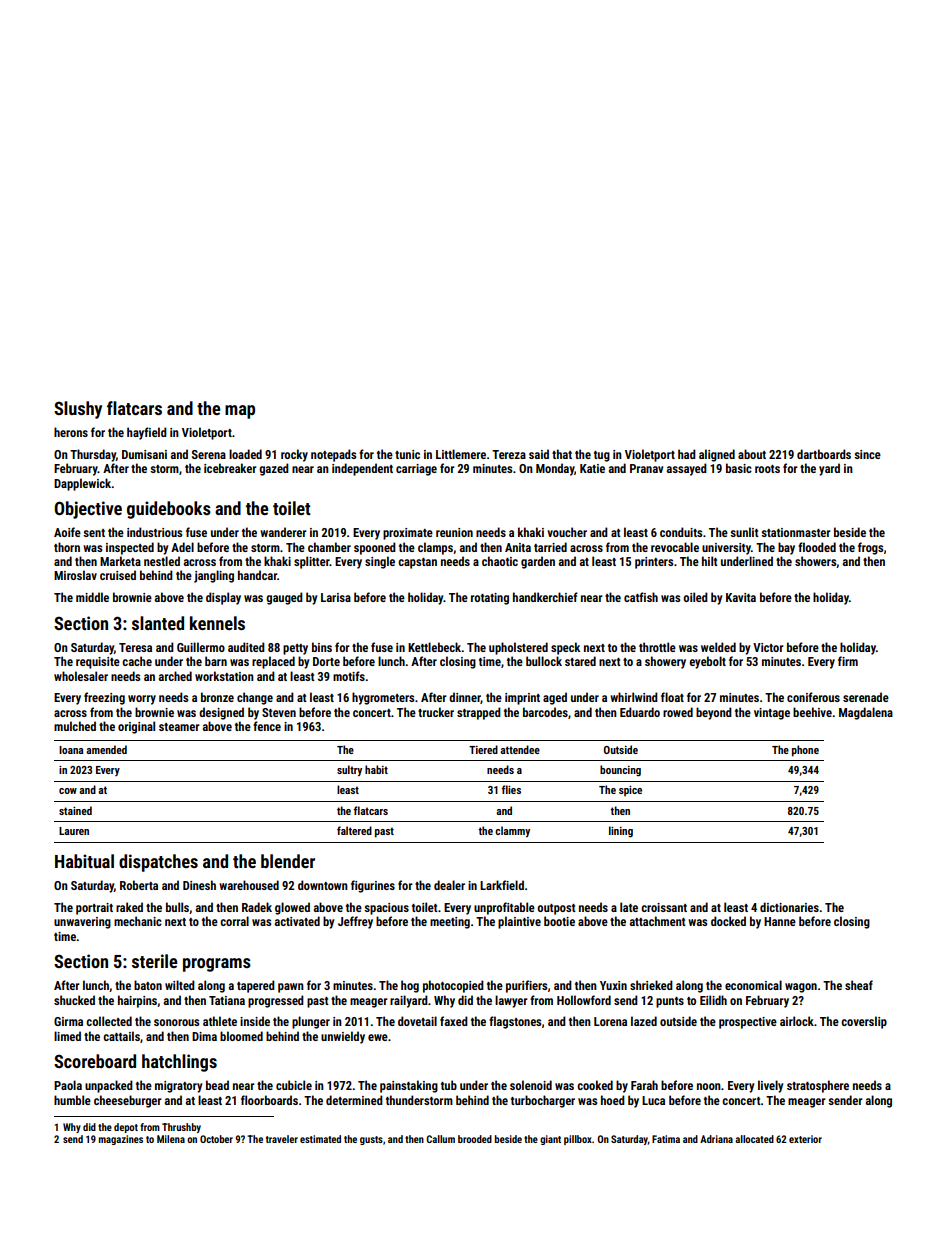 The width and height of the document is (952, 1233). What do you see at coordinates (75, 810) in the document?
I see `stained` at bounding box center [75, 810].
